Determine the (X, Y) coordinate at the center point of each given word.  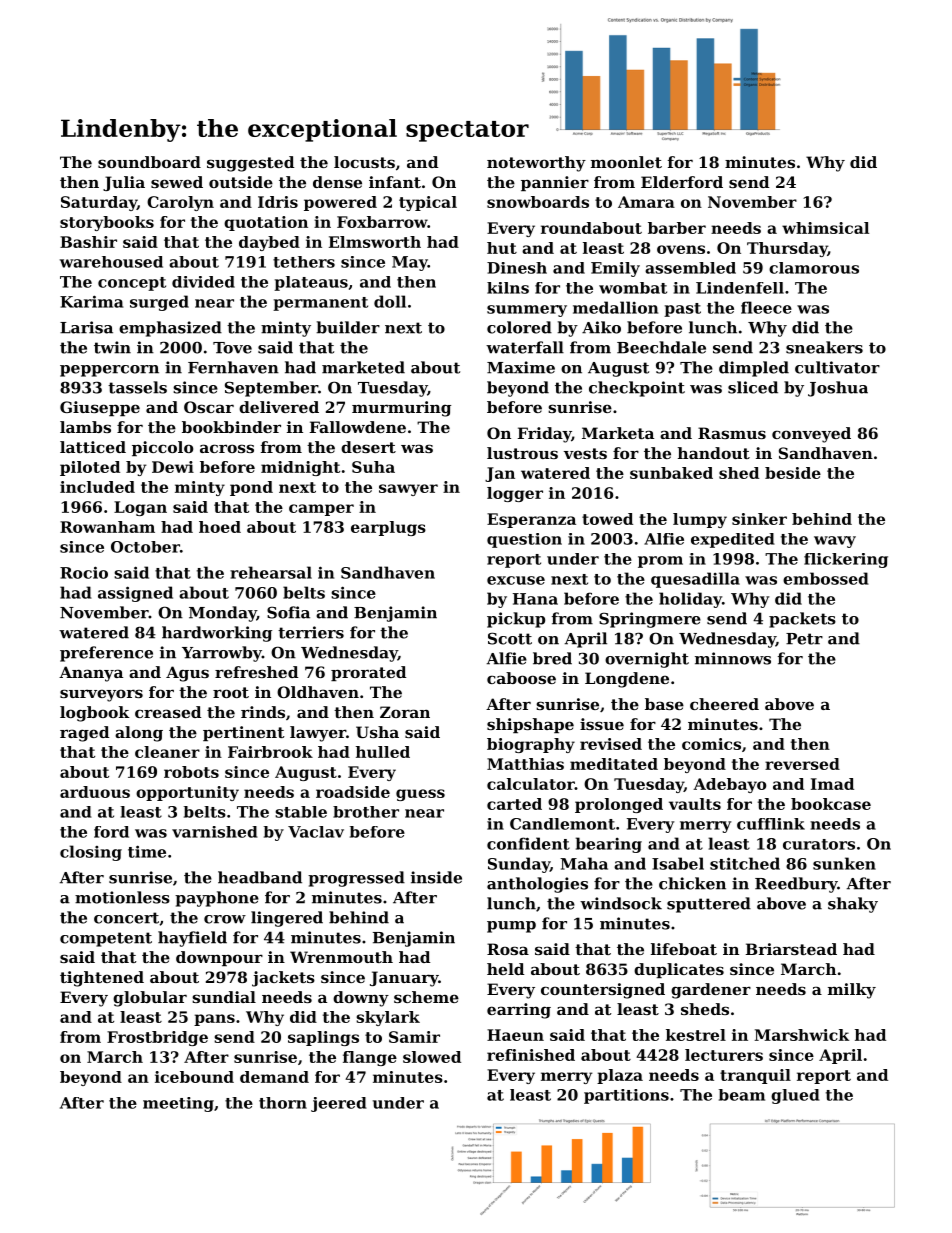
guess (420, 795)
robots (191, 772)
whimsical (825, 228)
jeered (339, 1104)
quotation (266, 223)
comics (711, 744)
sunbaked (671, 473)
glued (795, 1096)
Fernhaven (233, 367)
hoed (220, 527)
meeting (178, 1104)
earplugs (388, 528)
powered (340, 203)
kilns (508, 288)
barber (677, 228)
